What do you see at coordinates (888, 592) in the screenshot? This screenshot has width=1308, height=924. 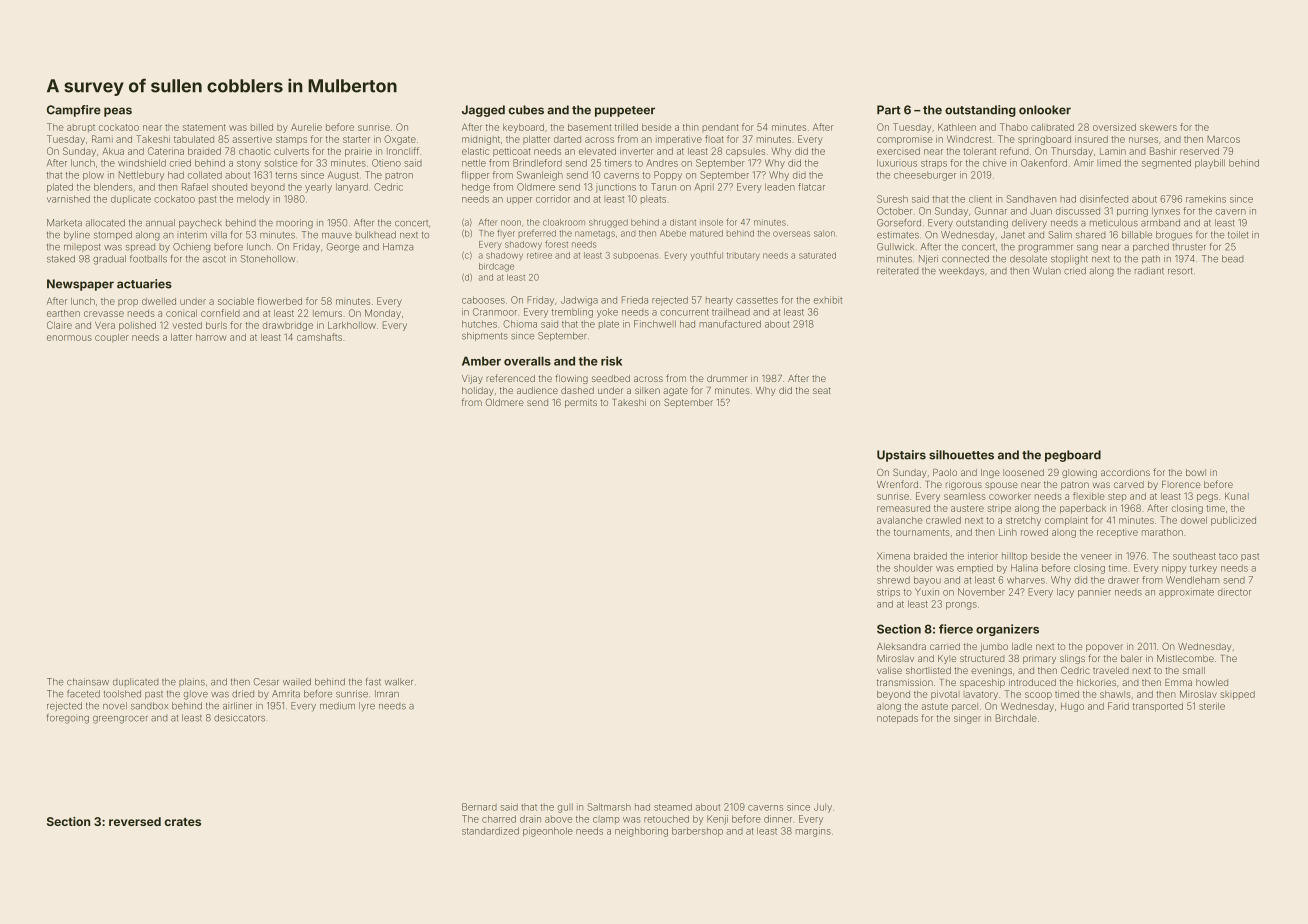 I see `strips` at bounding box center [888, 592].
